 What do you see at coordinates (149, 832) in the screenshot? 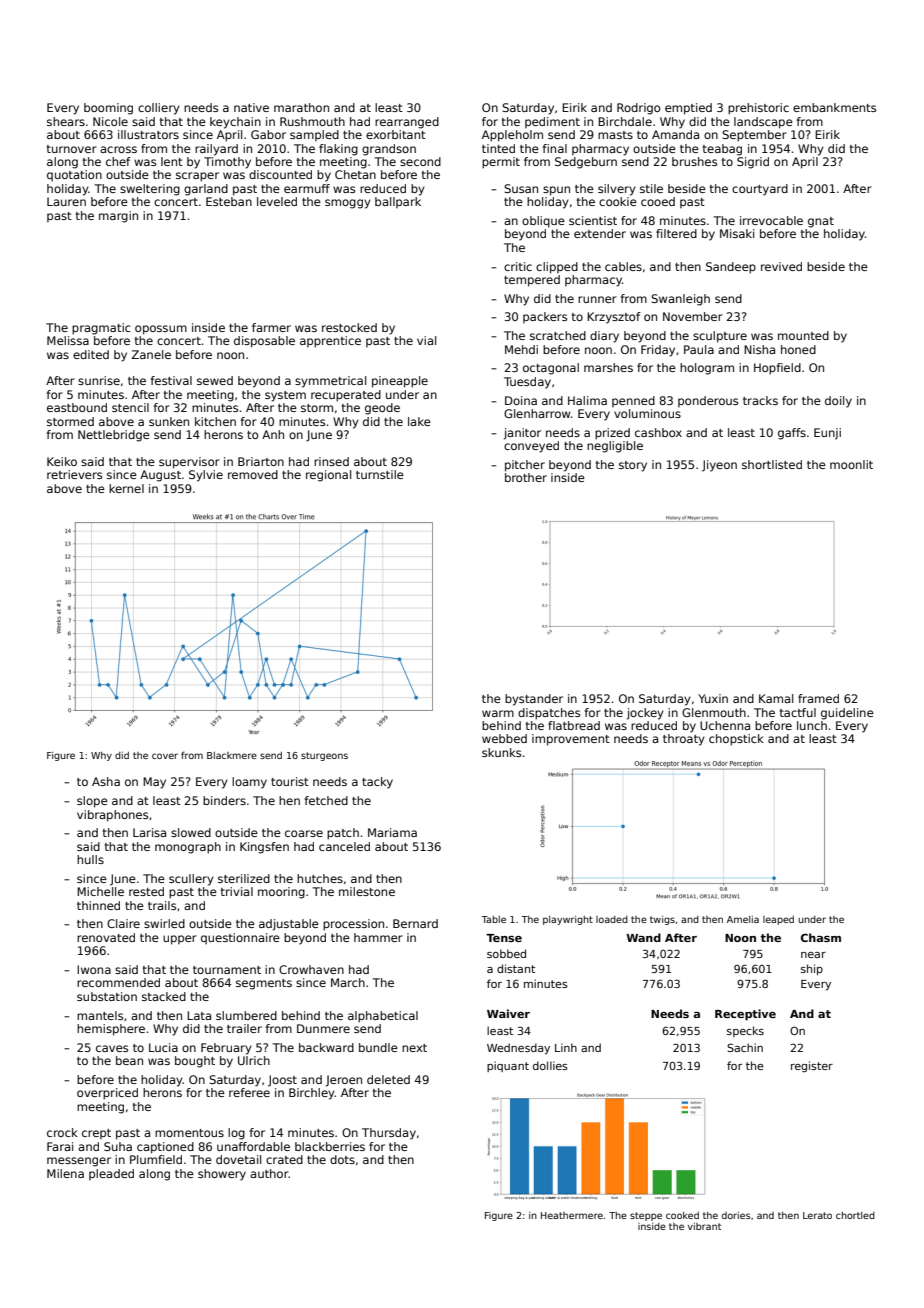
I see `Larisa` at bounding box center [149, 832].
